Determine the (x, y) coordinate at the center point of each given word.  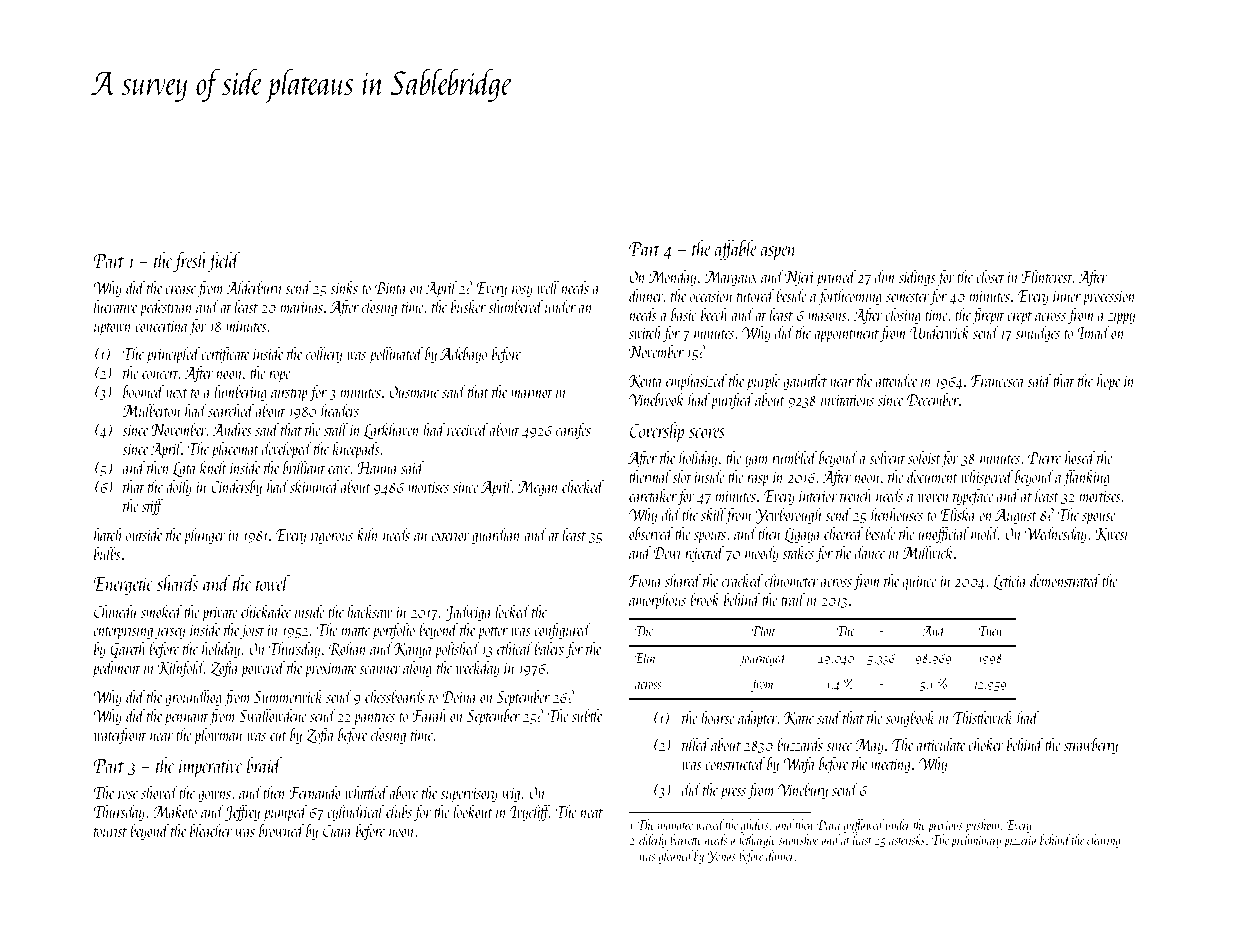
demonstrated (1065, 580)
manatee (675, 826)
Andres (232, 429)
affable (736, 250)
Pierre (1044, 458)
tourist (110, 831)
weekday (478, 669)
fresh (190, 262)
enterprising (123, 632)
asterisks (907, 839)
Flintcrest (1047, 276)
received (467, 429)
